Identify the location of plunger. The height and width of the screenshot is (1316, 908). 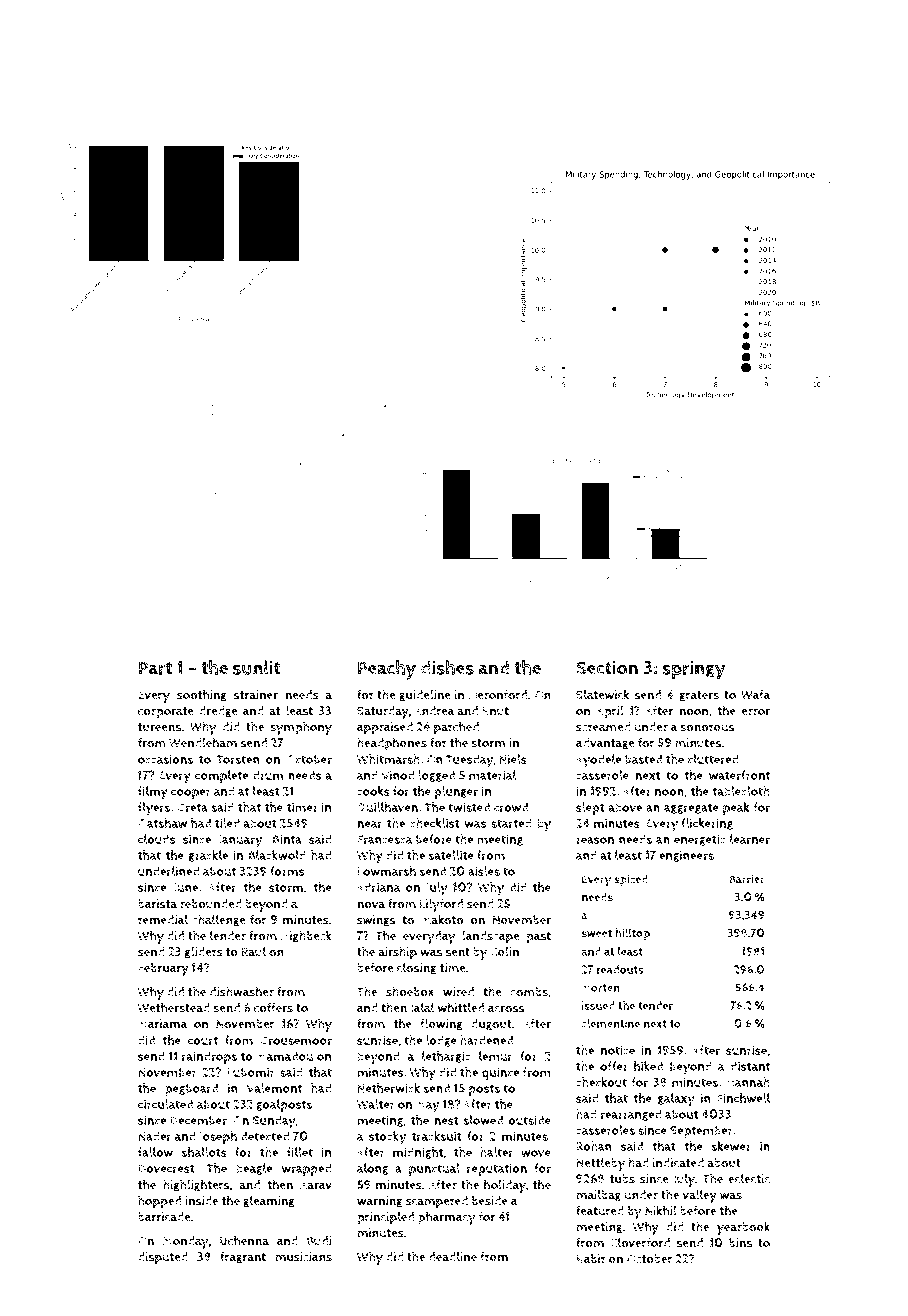
(456, 792).
